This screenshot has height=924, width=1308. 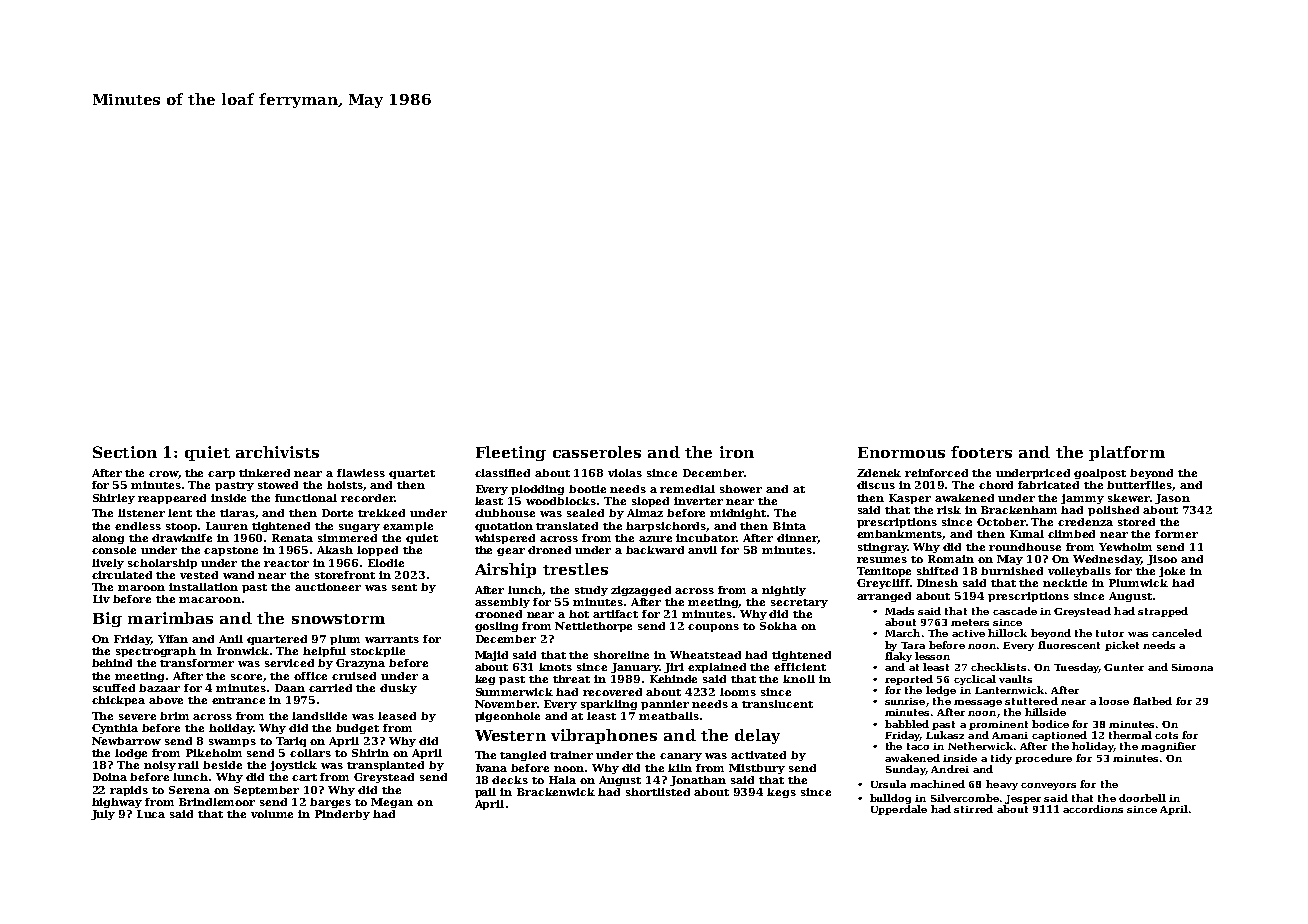 What do you see at coordinates (899, 810) in the screenshot?
I see `Upperdale` at bounding box center [899, 810].
